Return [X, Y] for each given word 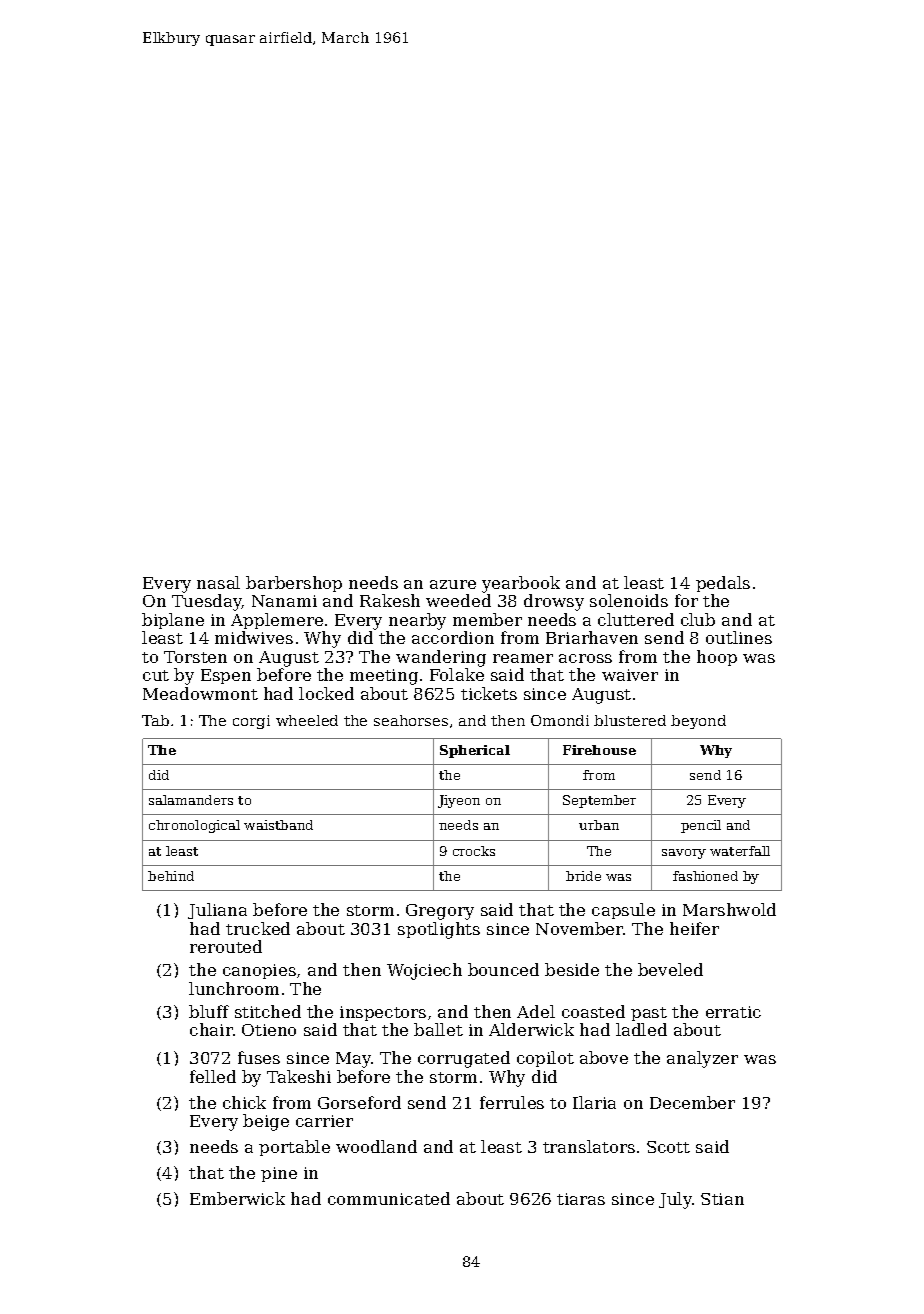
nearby [417, 621]
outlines [739, 637]
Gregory [440, 912]
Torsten [195, 657]
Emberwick [237, 1198]
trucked [258, 928]
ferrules [512, 1102]
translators [589, 1146]
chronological [194, 826]
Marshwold [729, 909]
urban [599, 825]
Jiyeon [459, 801]
